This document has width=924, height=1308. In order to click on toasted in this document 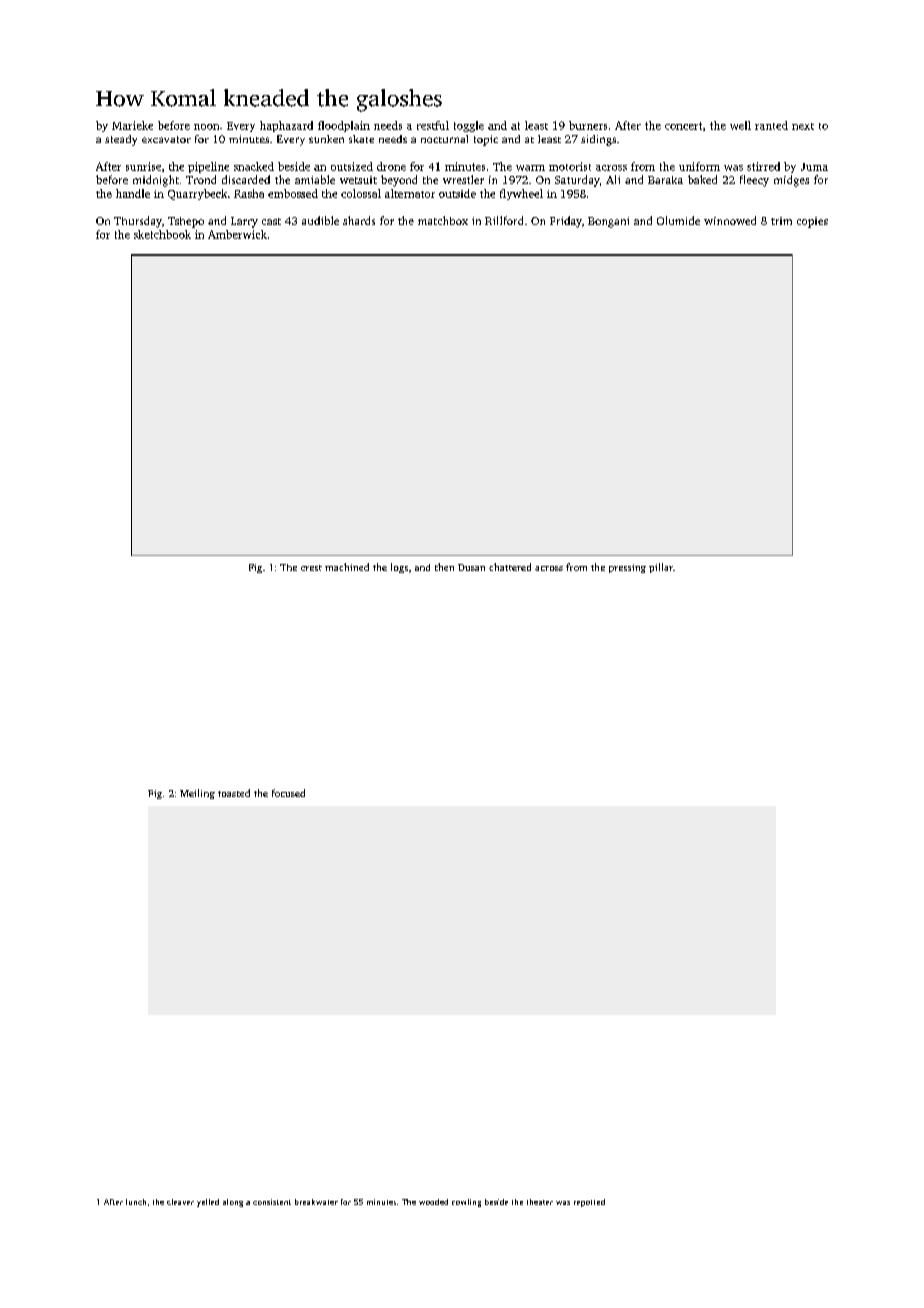, I will do `click(234, 793)`.
